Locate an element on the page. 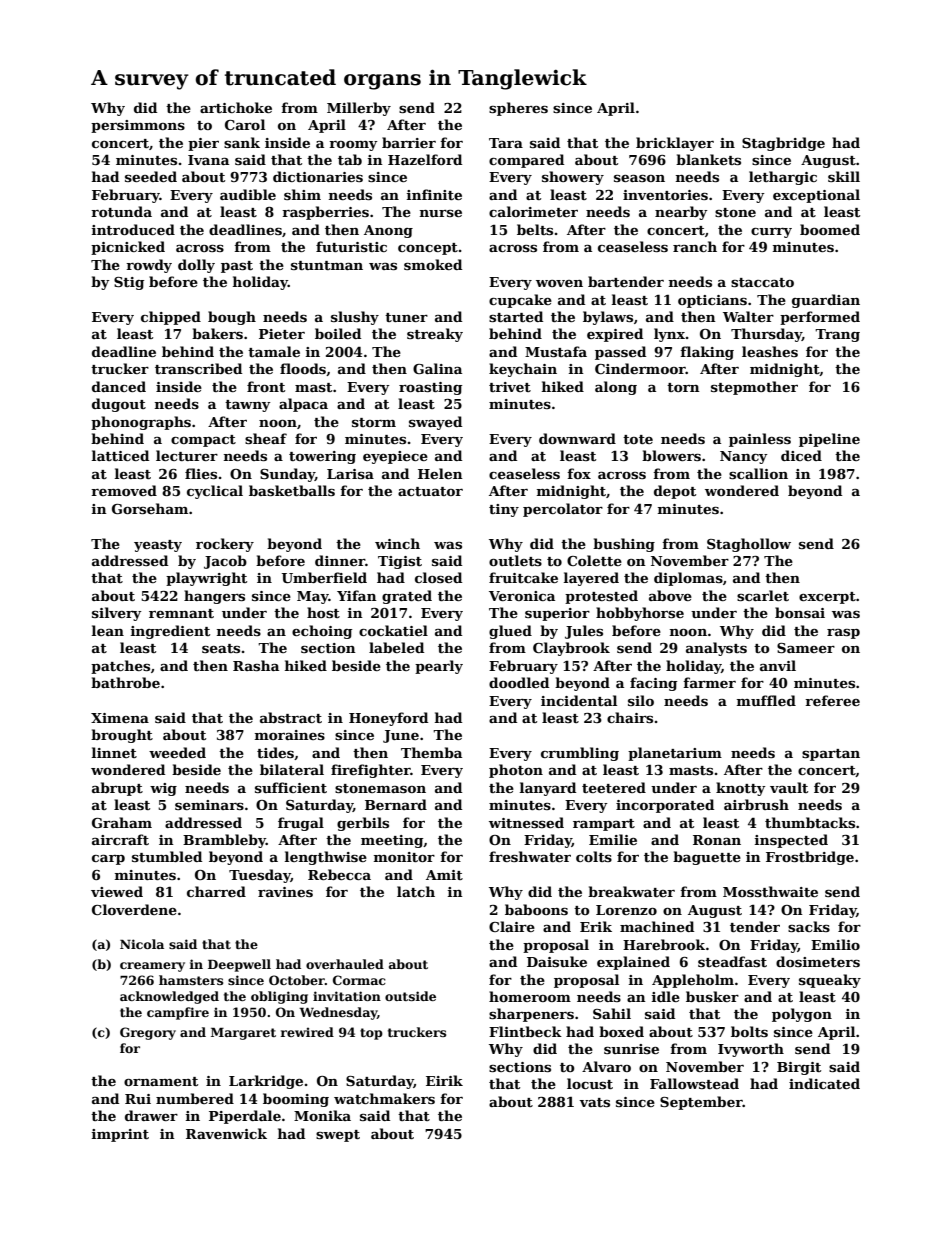  slushy is located at coordinates (355, 318).
